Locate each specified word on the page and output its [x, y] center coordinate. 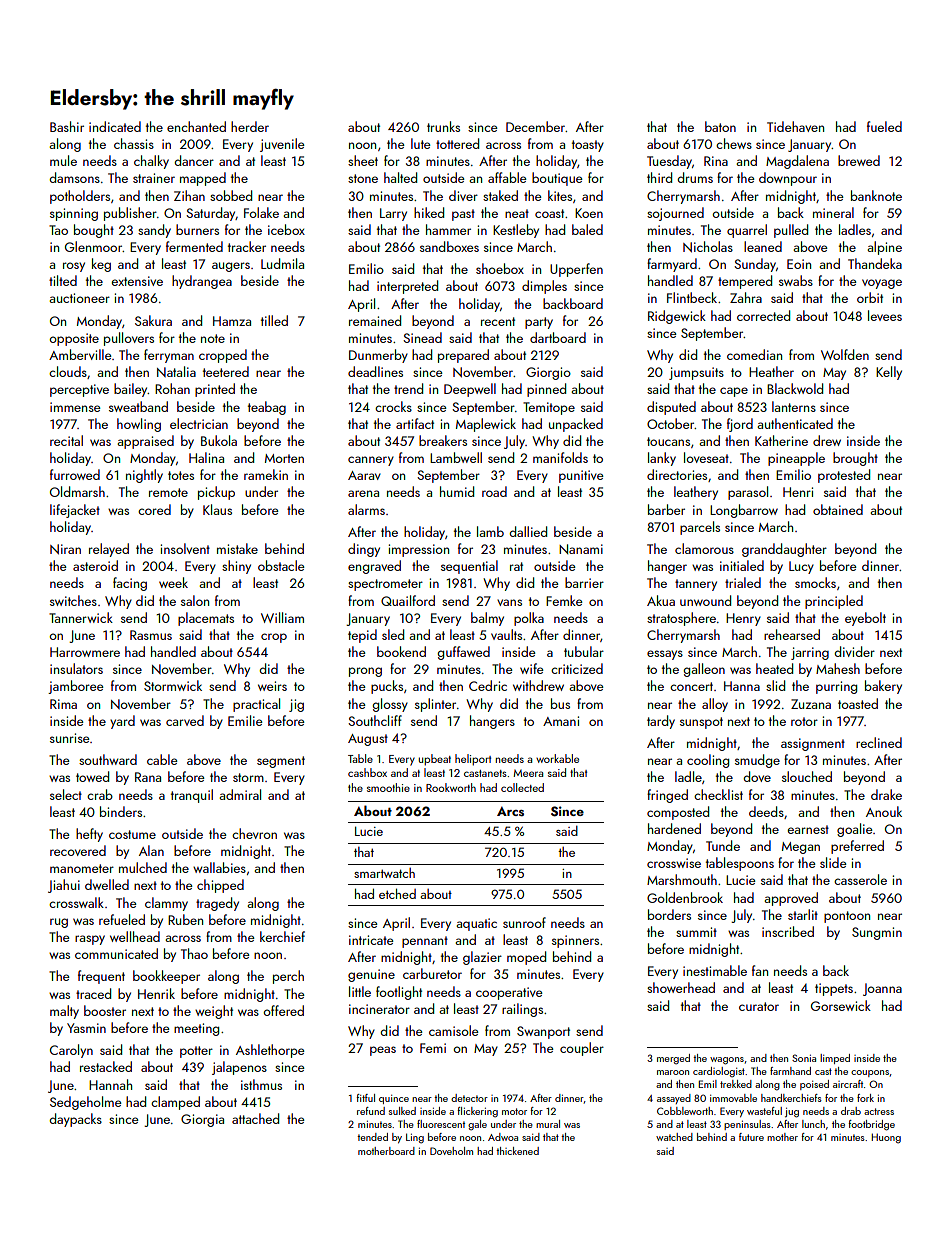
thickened [517, 1151]
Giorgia [202, 1120]
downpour [788, 179]
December [535, 126]
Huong [886, 1138]
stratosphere [681, 619]
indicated [115, 126]
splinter [435, 705]
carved [185, 720]
